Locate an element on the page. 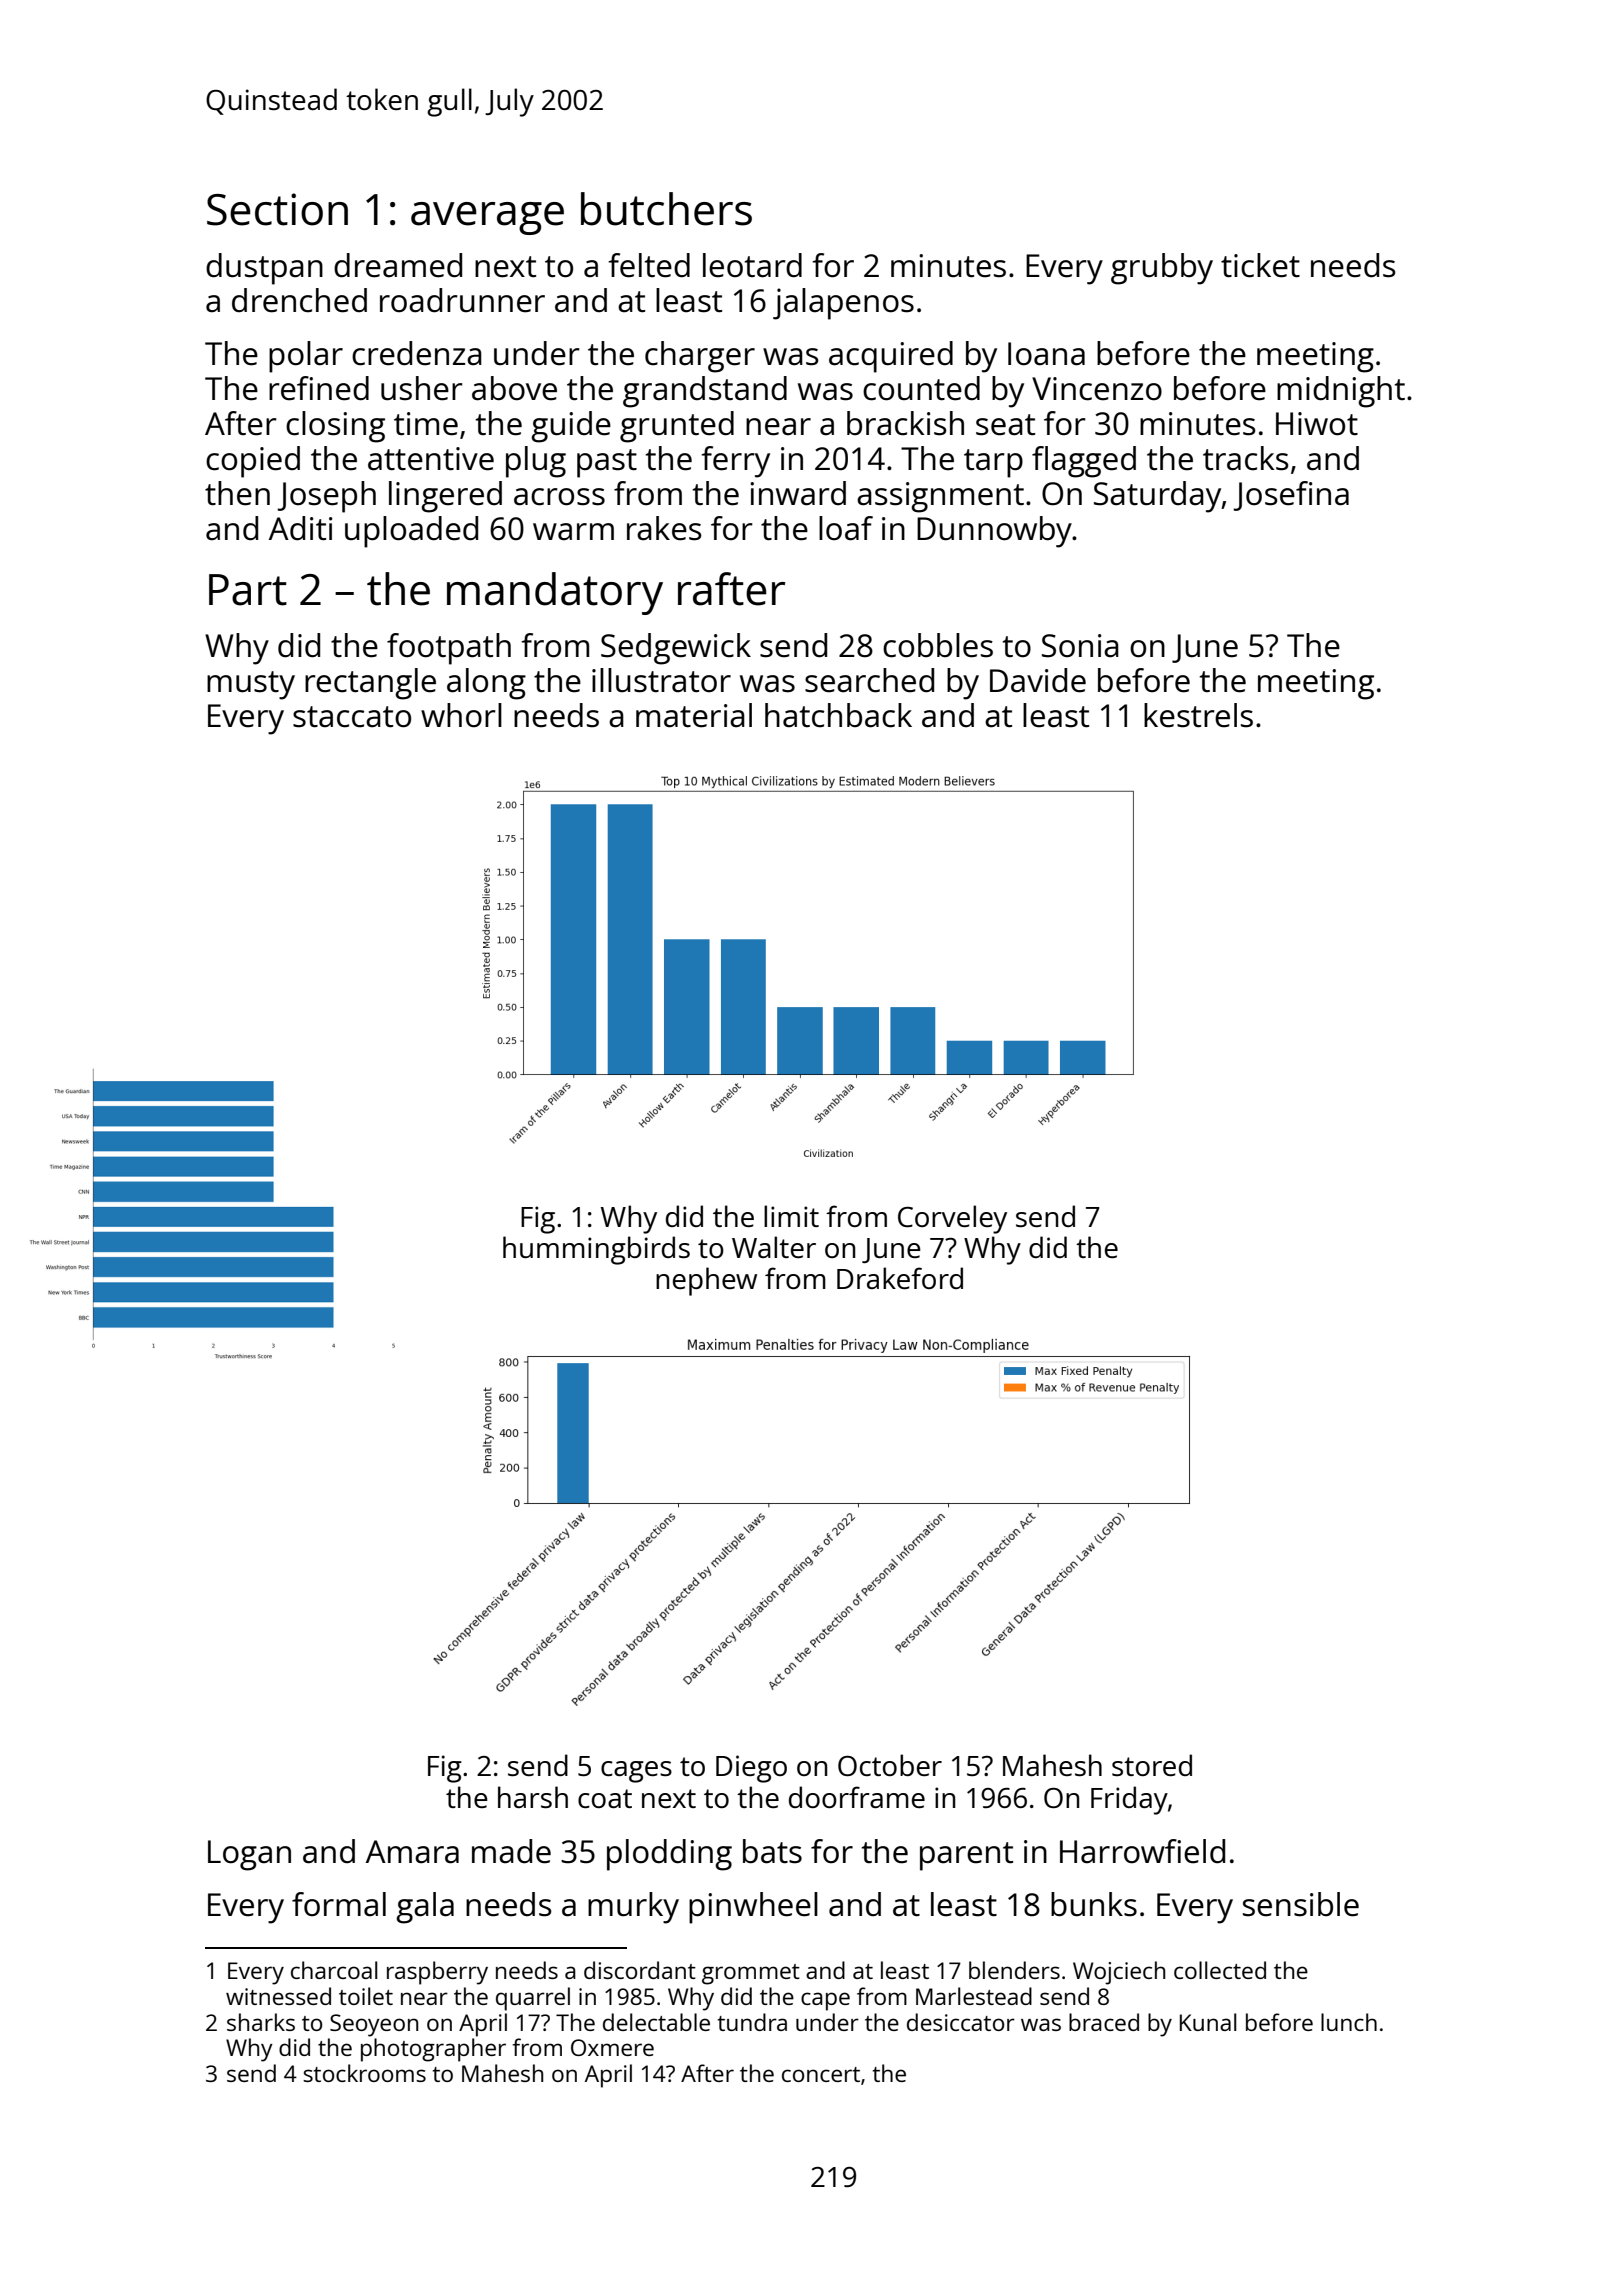 The image size is (1620, 2292). stored is located at coordinates (1152, 1765).
